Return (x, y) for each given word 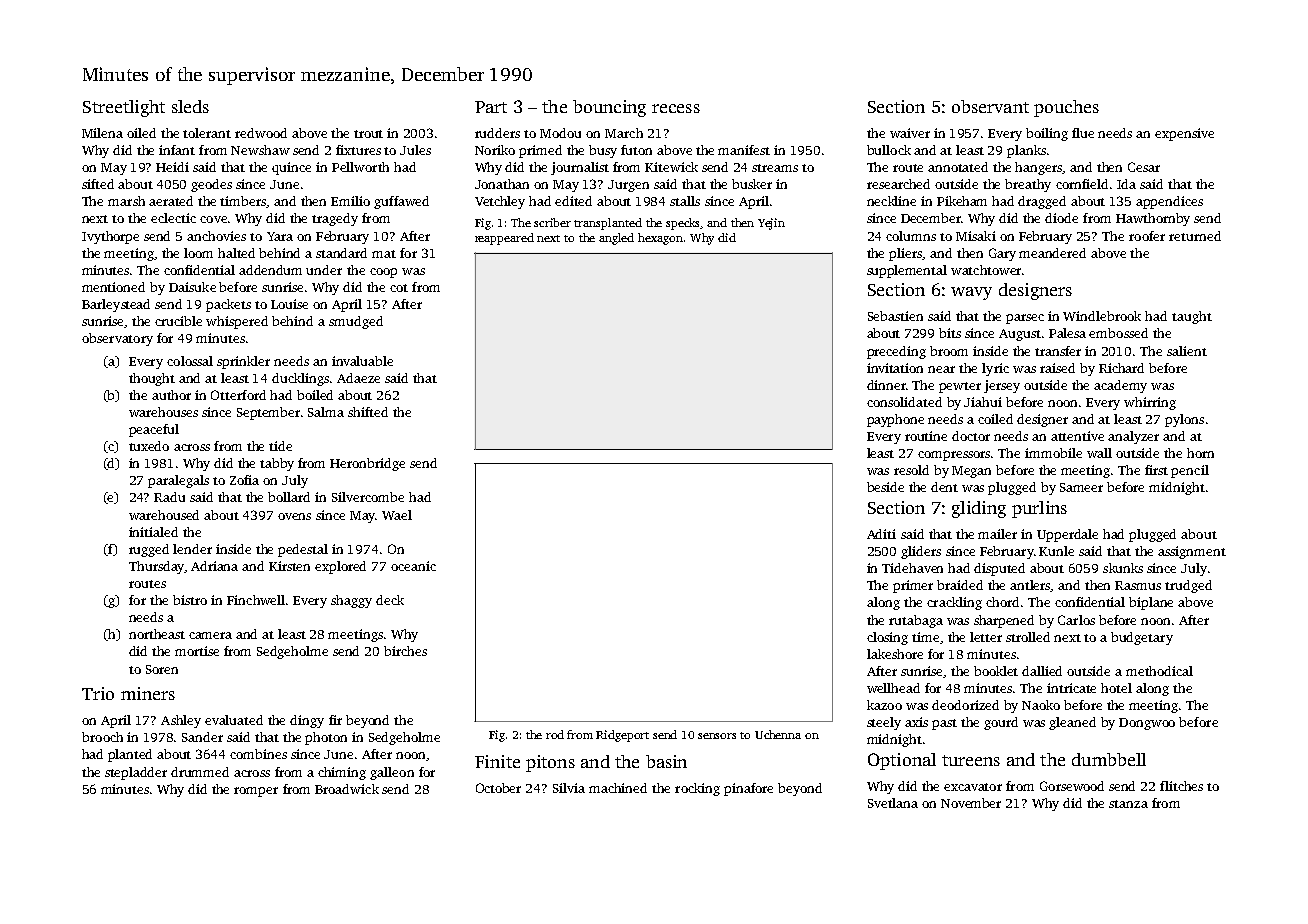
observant (990, 106)
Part (491, 107)
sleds (190, 106)
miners (148, 693)
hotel (1116, 688)
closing (887, 638)
